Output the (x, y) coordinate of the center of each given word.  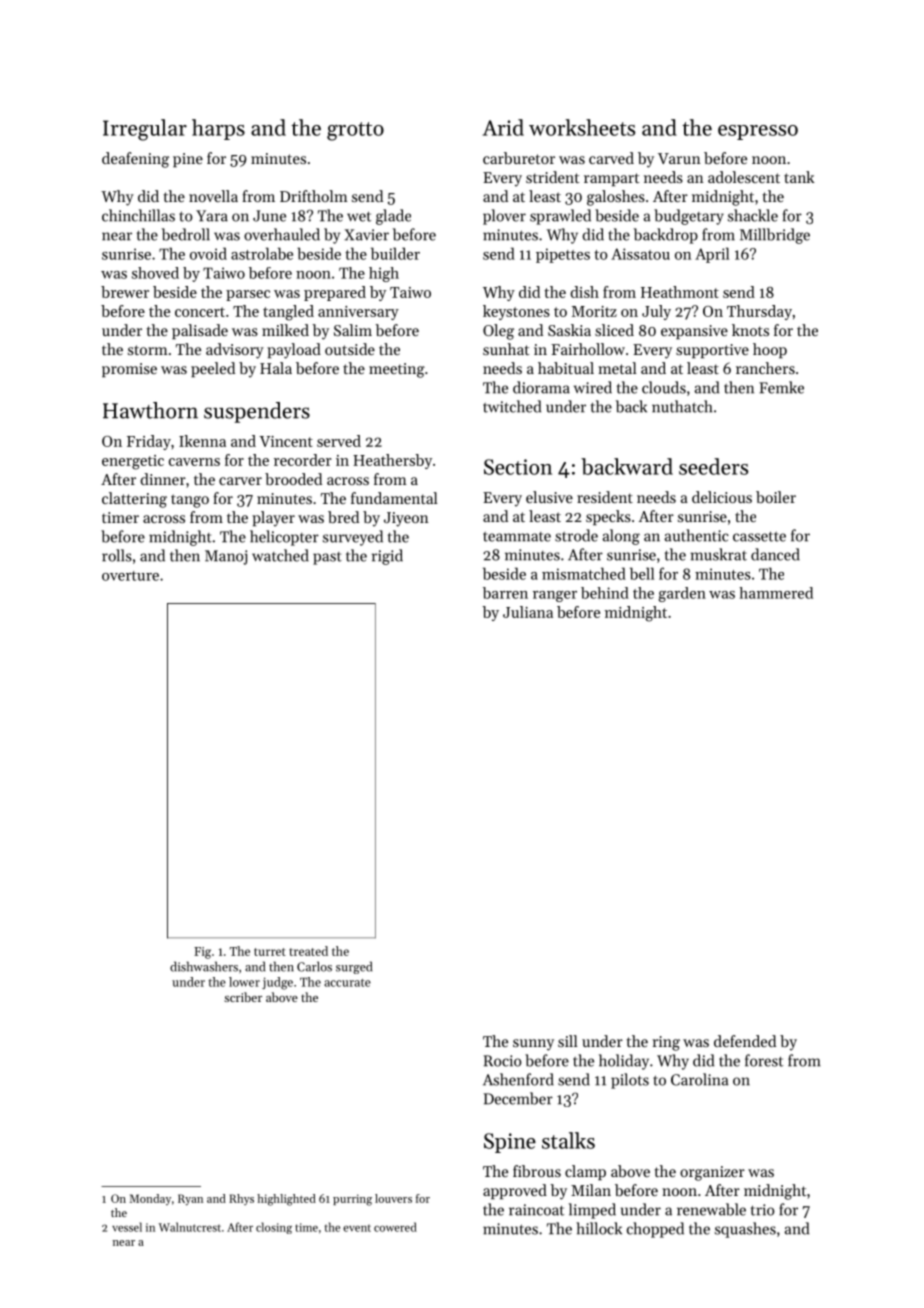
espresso (758, 132)
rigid (387, 557)
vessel (127, 1227)
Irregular (145, 130)
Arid (503, 127)
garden (682, 594)
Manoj (226, 557)
